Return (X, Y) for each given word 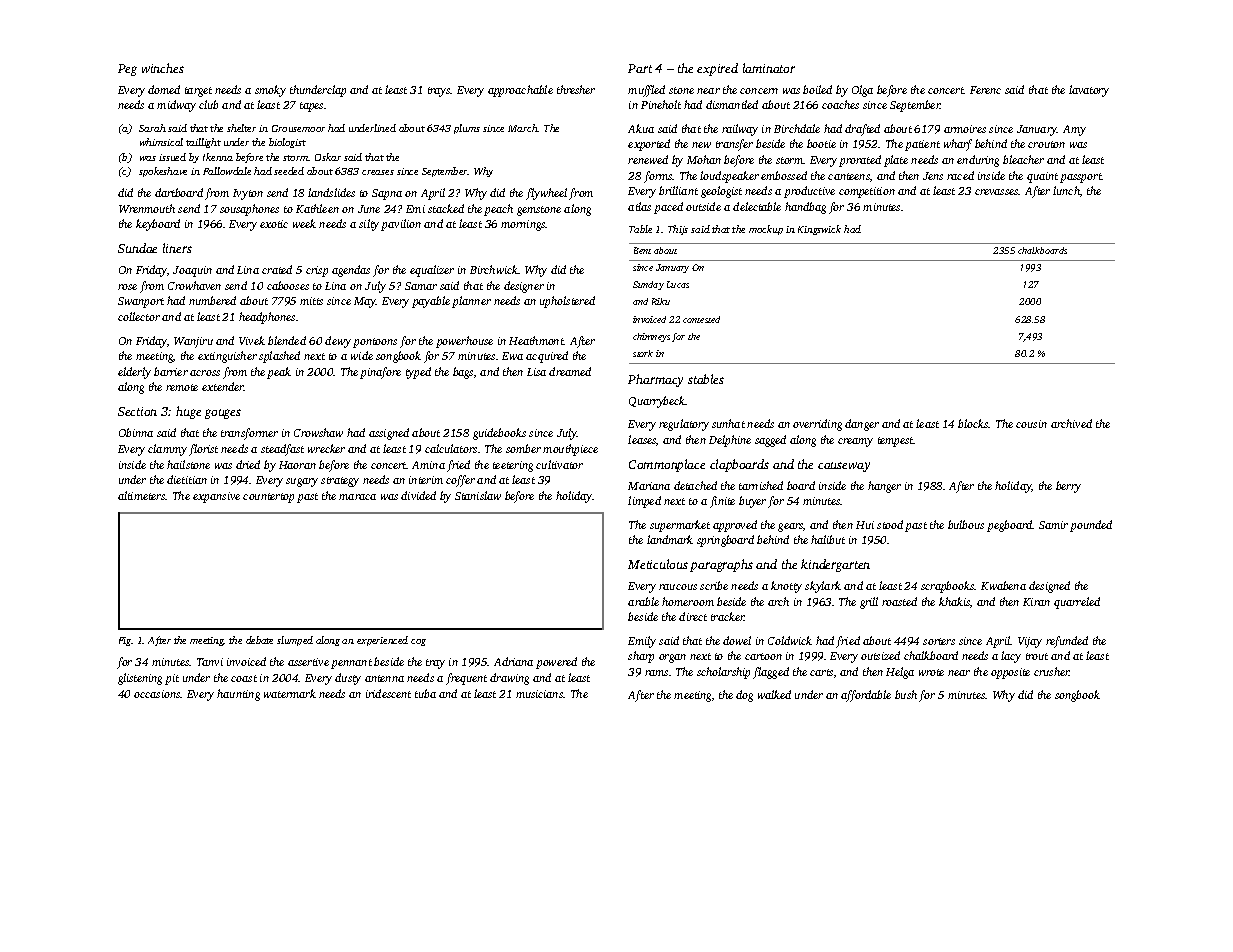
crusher (1052, 671)
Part (640, 68)
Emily (642, 642)
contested (701, 319)
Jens (933, 176)
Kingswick (819, 230)
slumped (295, 641)
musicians (539, 694)
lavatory (1089, 91)
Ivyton (248, 194)
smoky (270, 91)
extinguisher (227, 357)
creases (378, 172)
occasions (157, 694)
